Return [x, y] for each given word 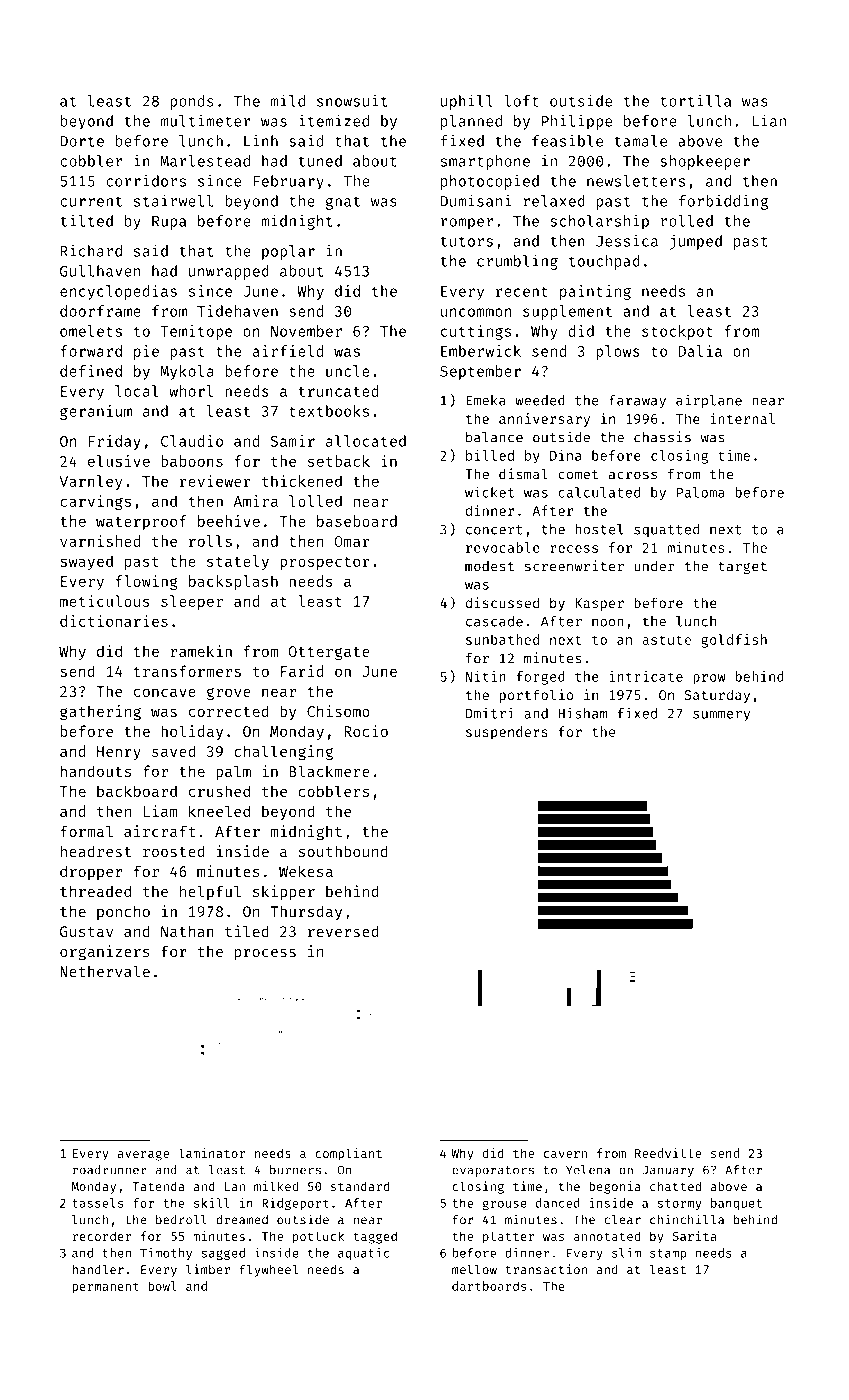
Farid [302, 671]
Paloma [701, 492]
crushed [219, 791]
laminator [212, 1153]
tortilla [695, 101]
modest [489, 566]
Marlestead [205, 161]
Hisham [582, 713]
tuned [320, 161]
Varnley [91, 482]
